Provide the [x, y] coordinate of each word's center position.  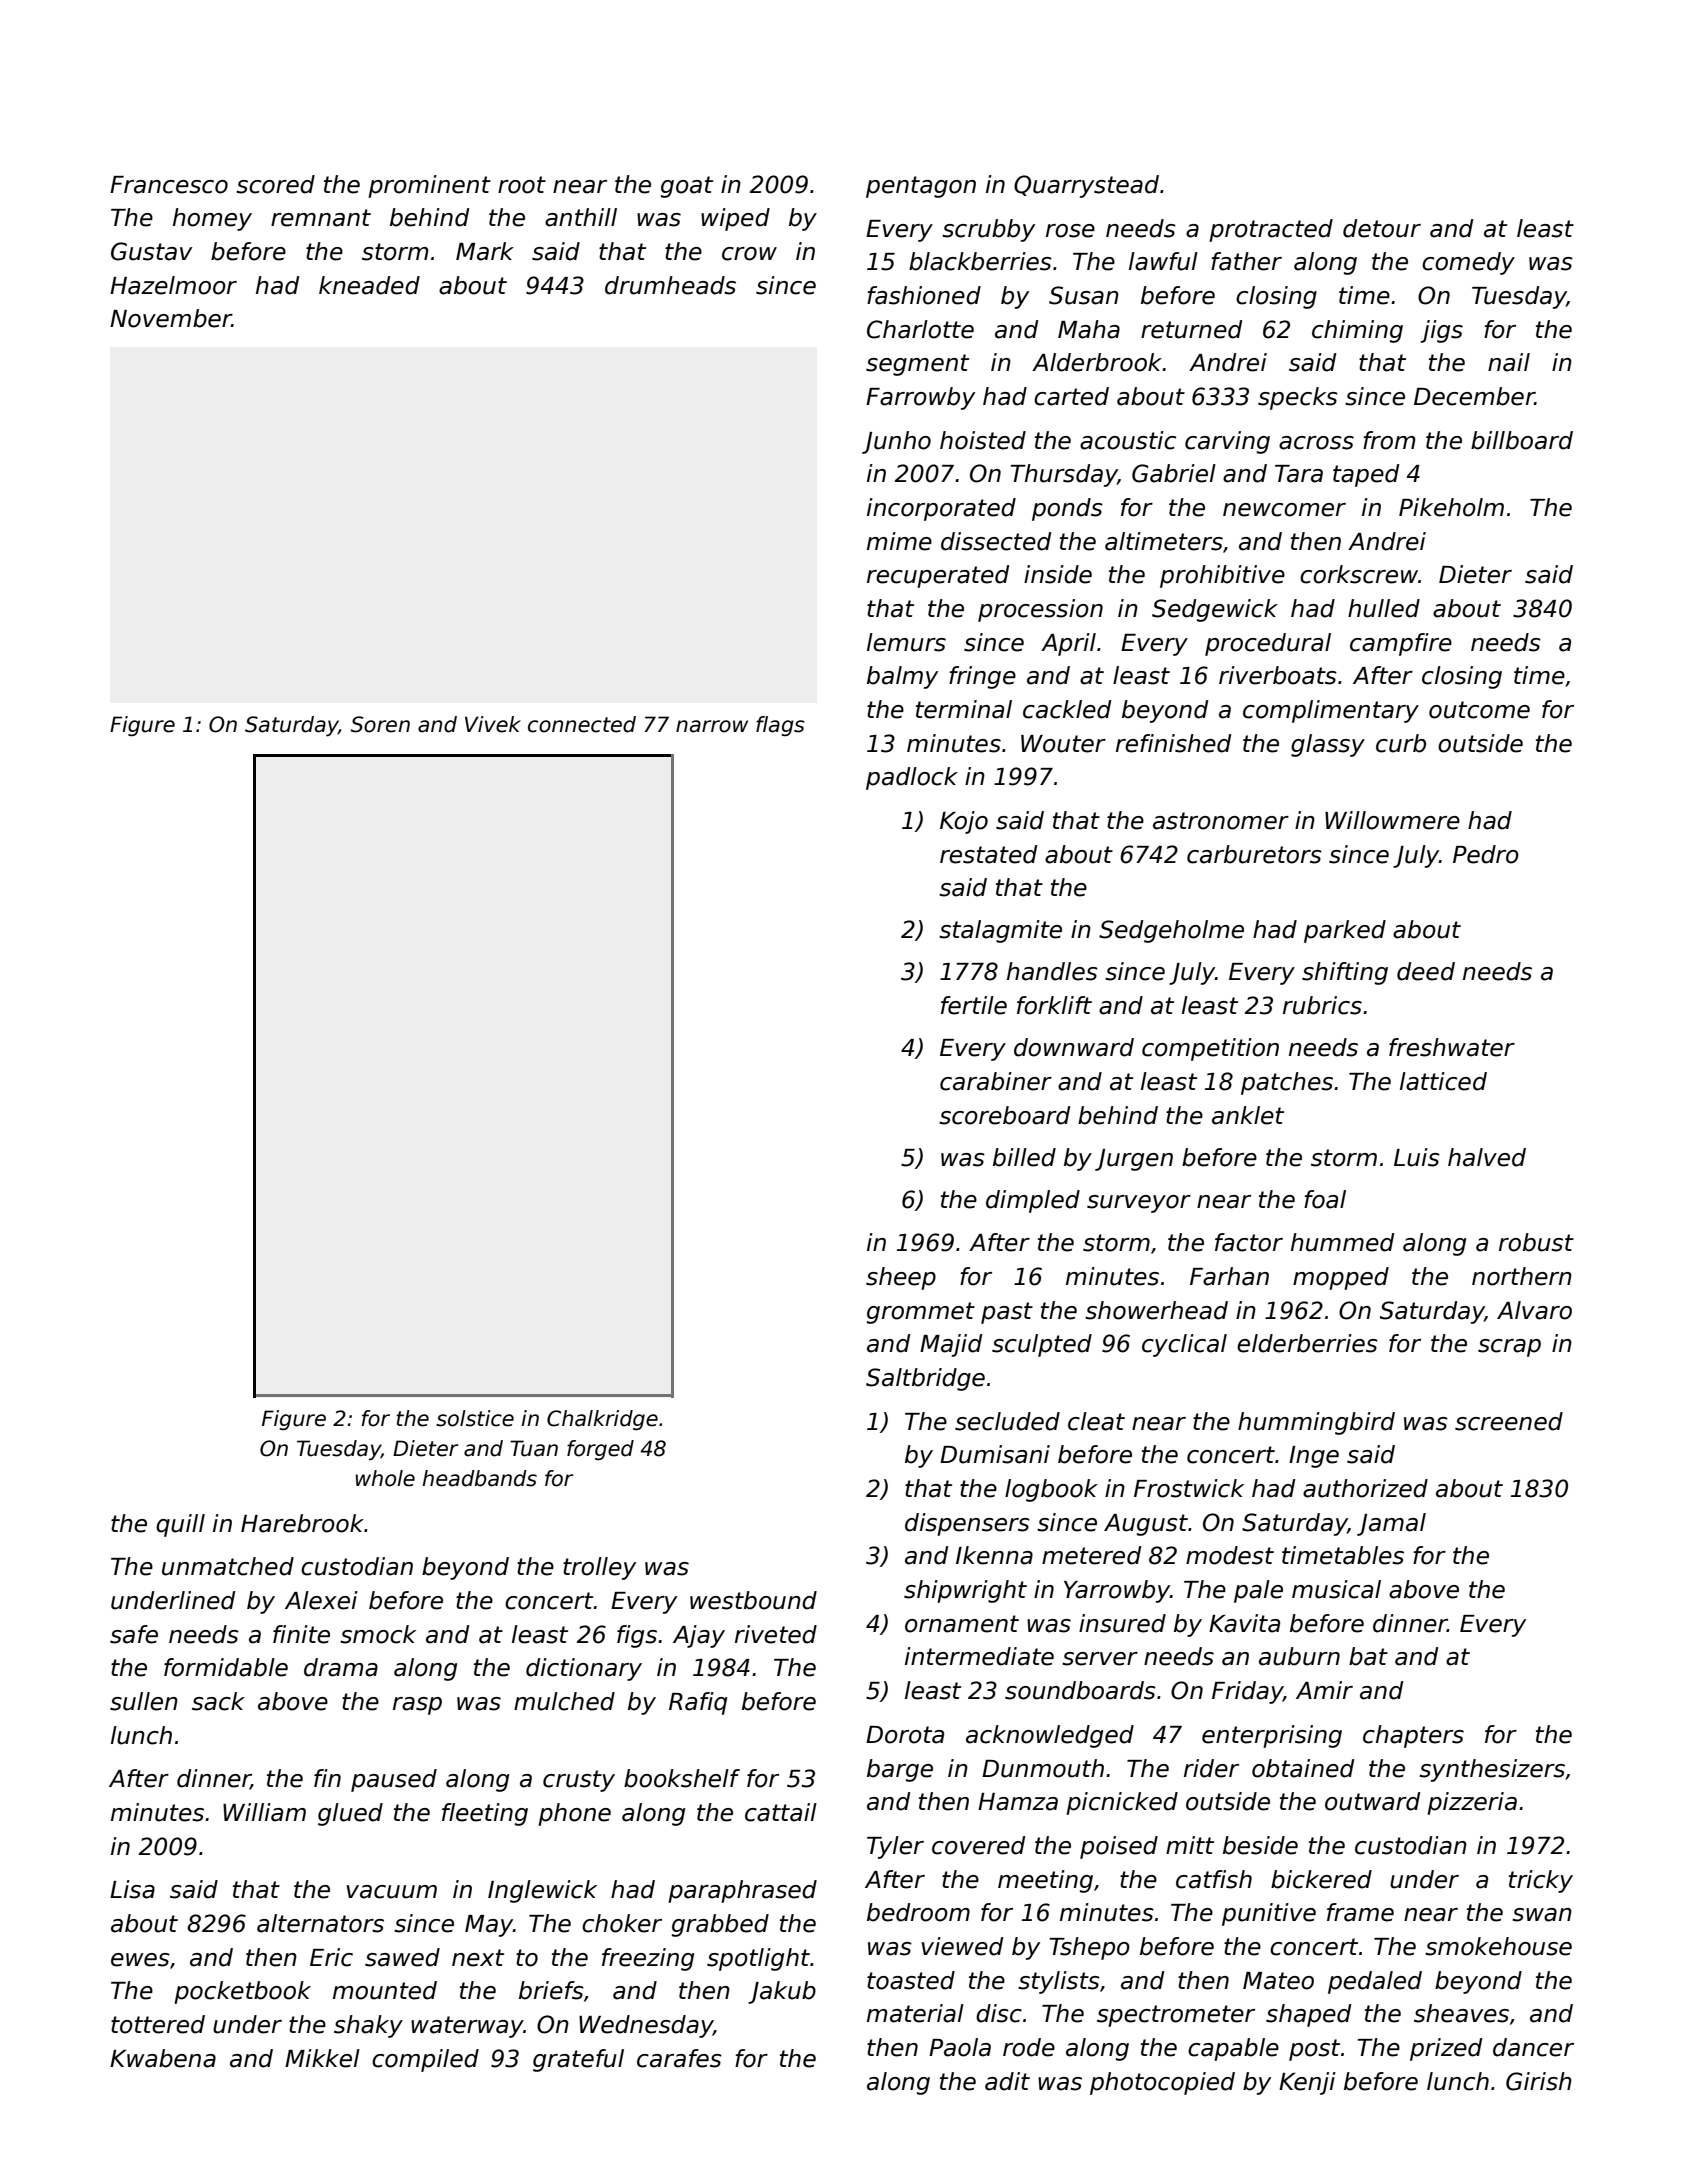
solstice [475, 1418]
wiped [735, 219]
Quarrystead [1086, 186]
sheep [901, 1278]
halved [1487, 1157]
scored [275, 184]
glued [350, 1814]
